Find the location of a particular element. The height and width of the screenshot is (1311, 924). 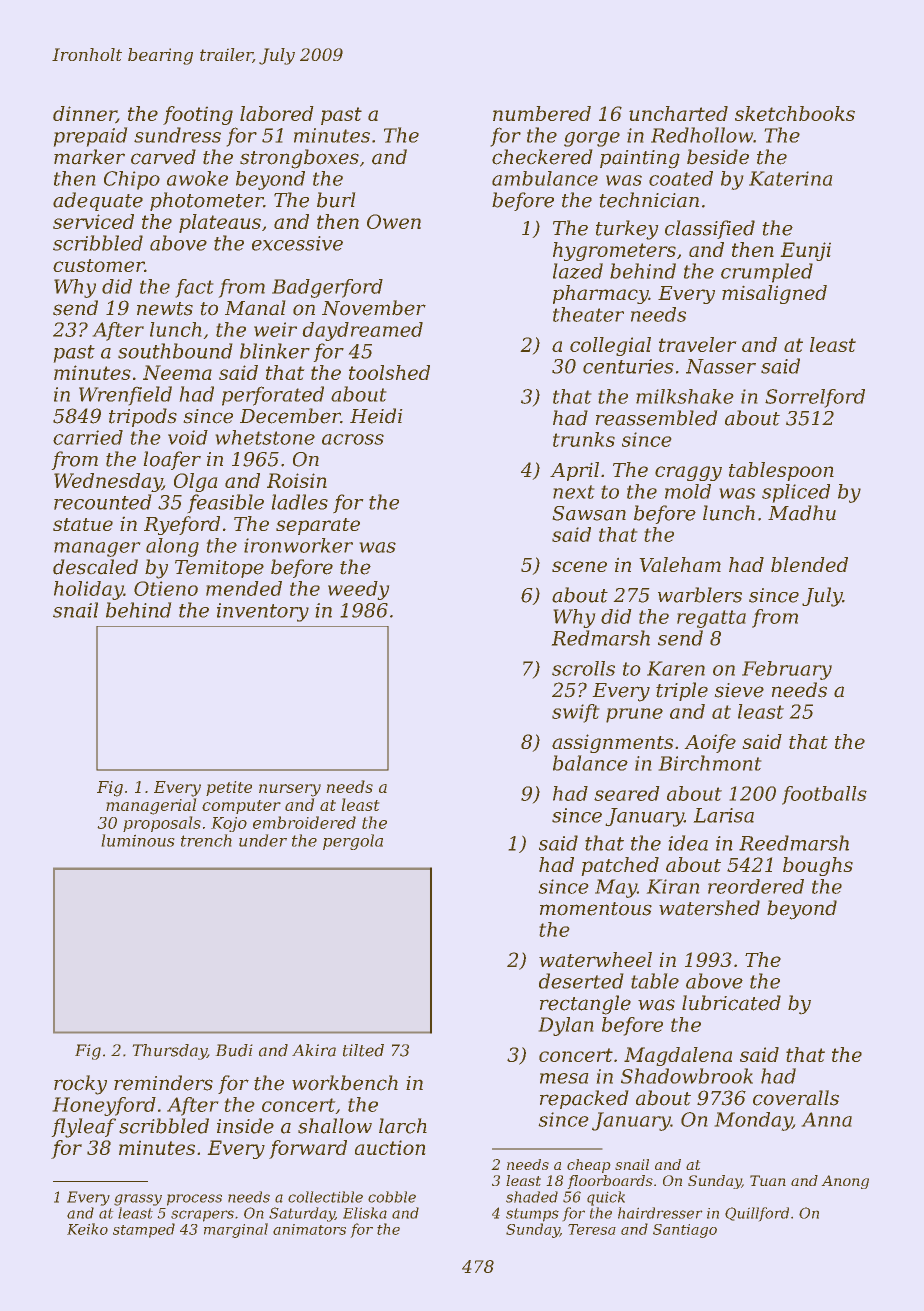

serviced is located at coordinates (93, 221).
